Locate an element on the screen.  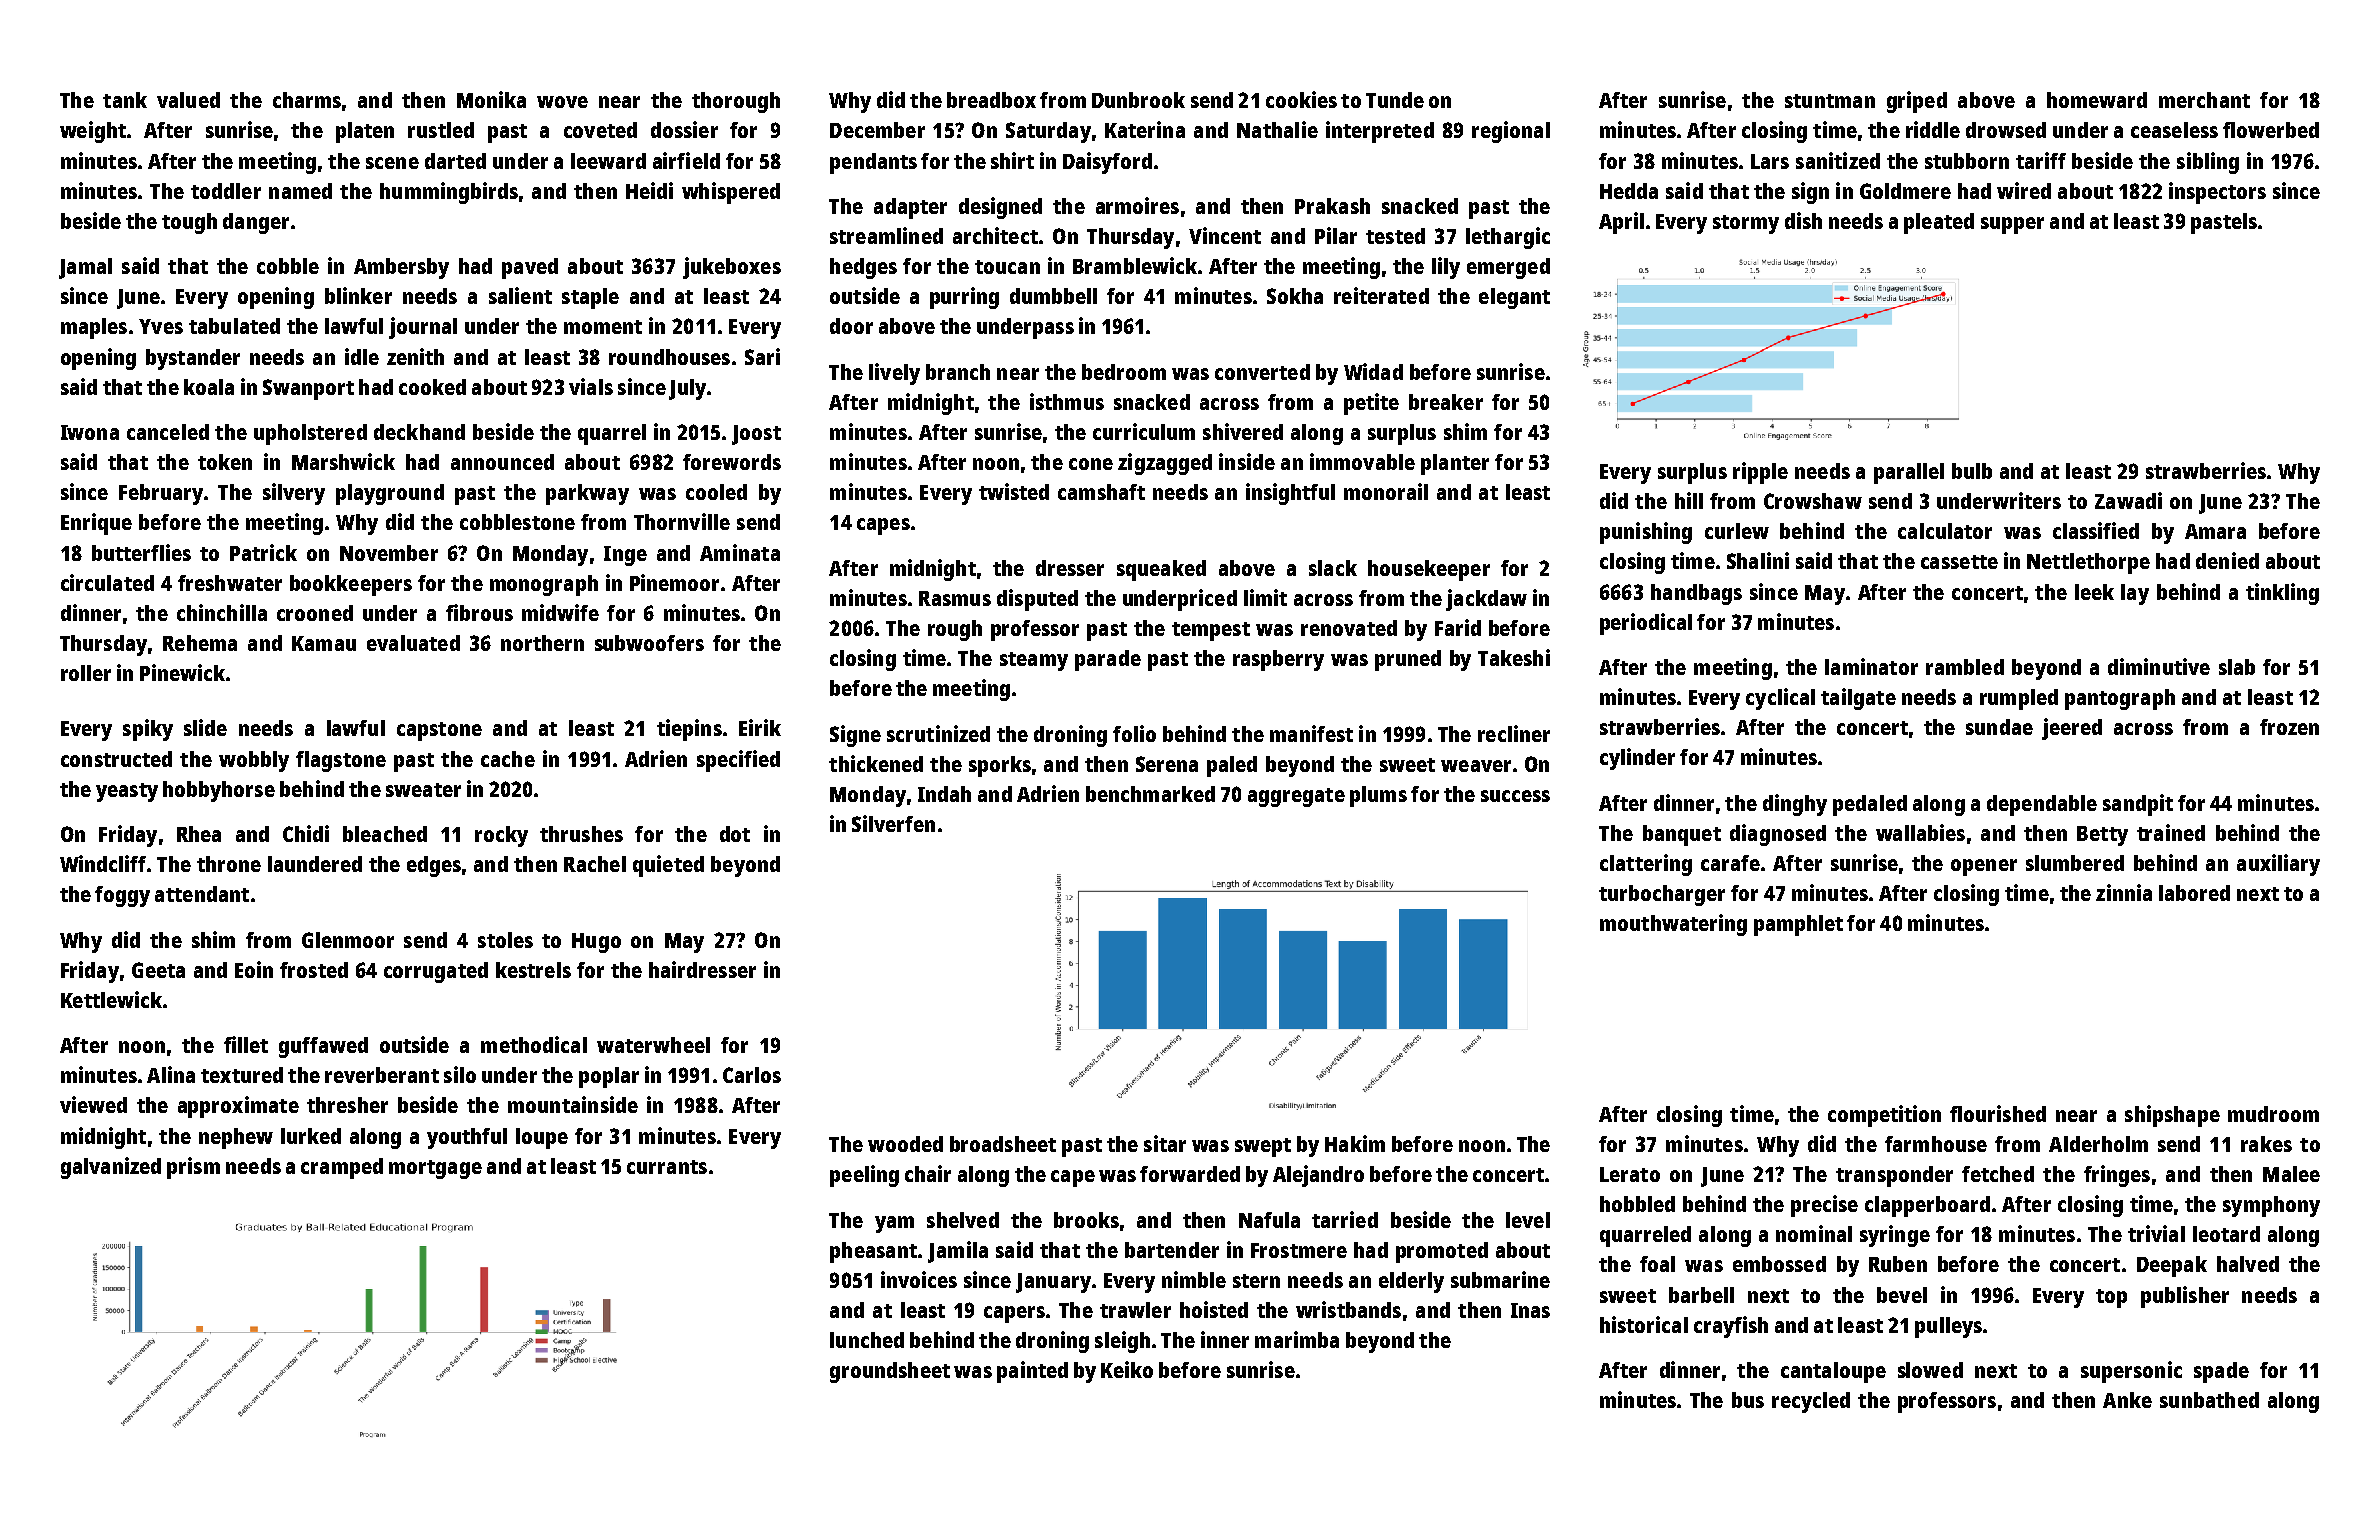
tinkling is located at coordinates (2282, 594).
